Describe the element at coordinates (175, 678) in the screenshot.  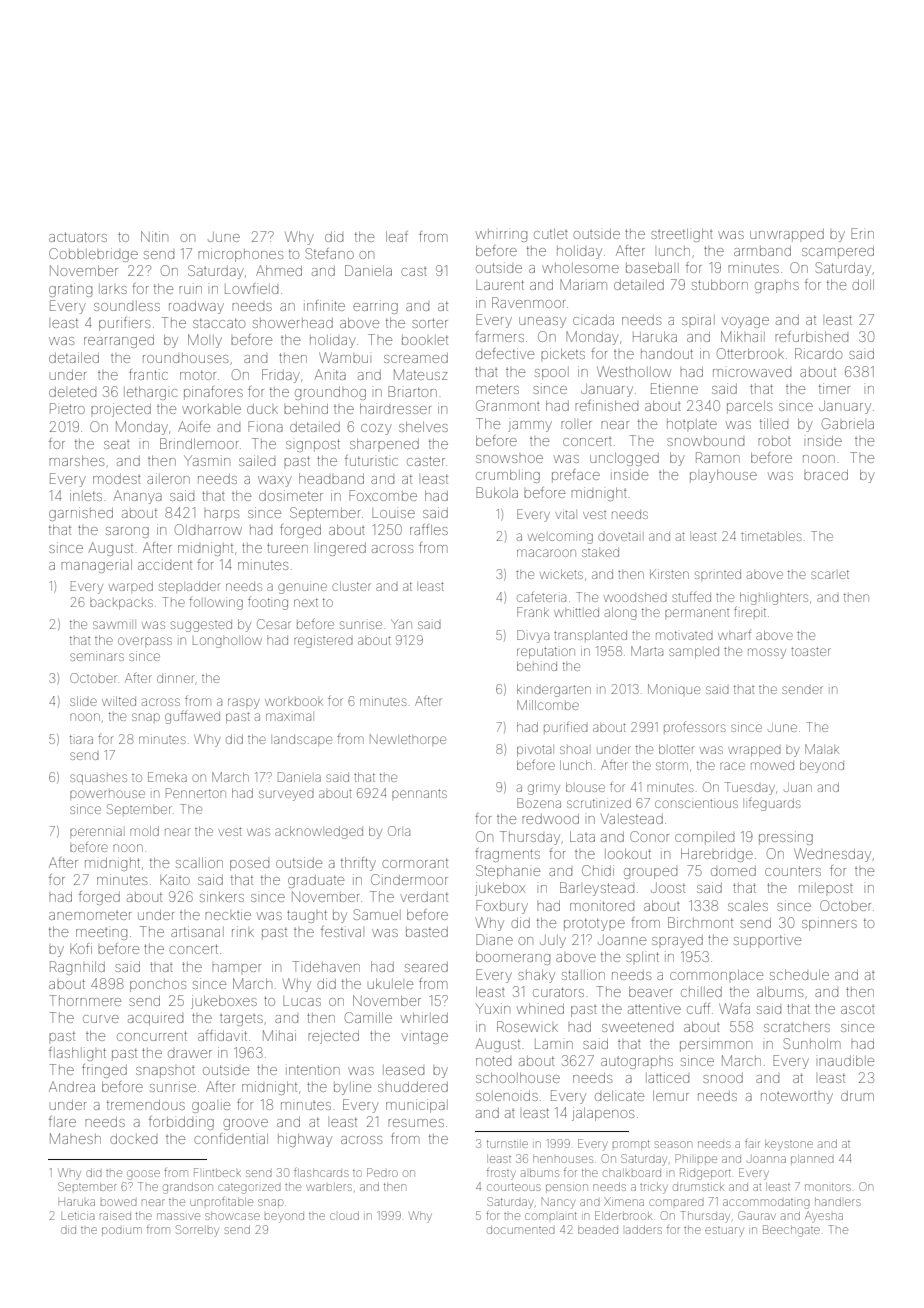
I see `dinner` at that location.
